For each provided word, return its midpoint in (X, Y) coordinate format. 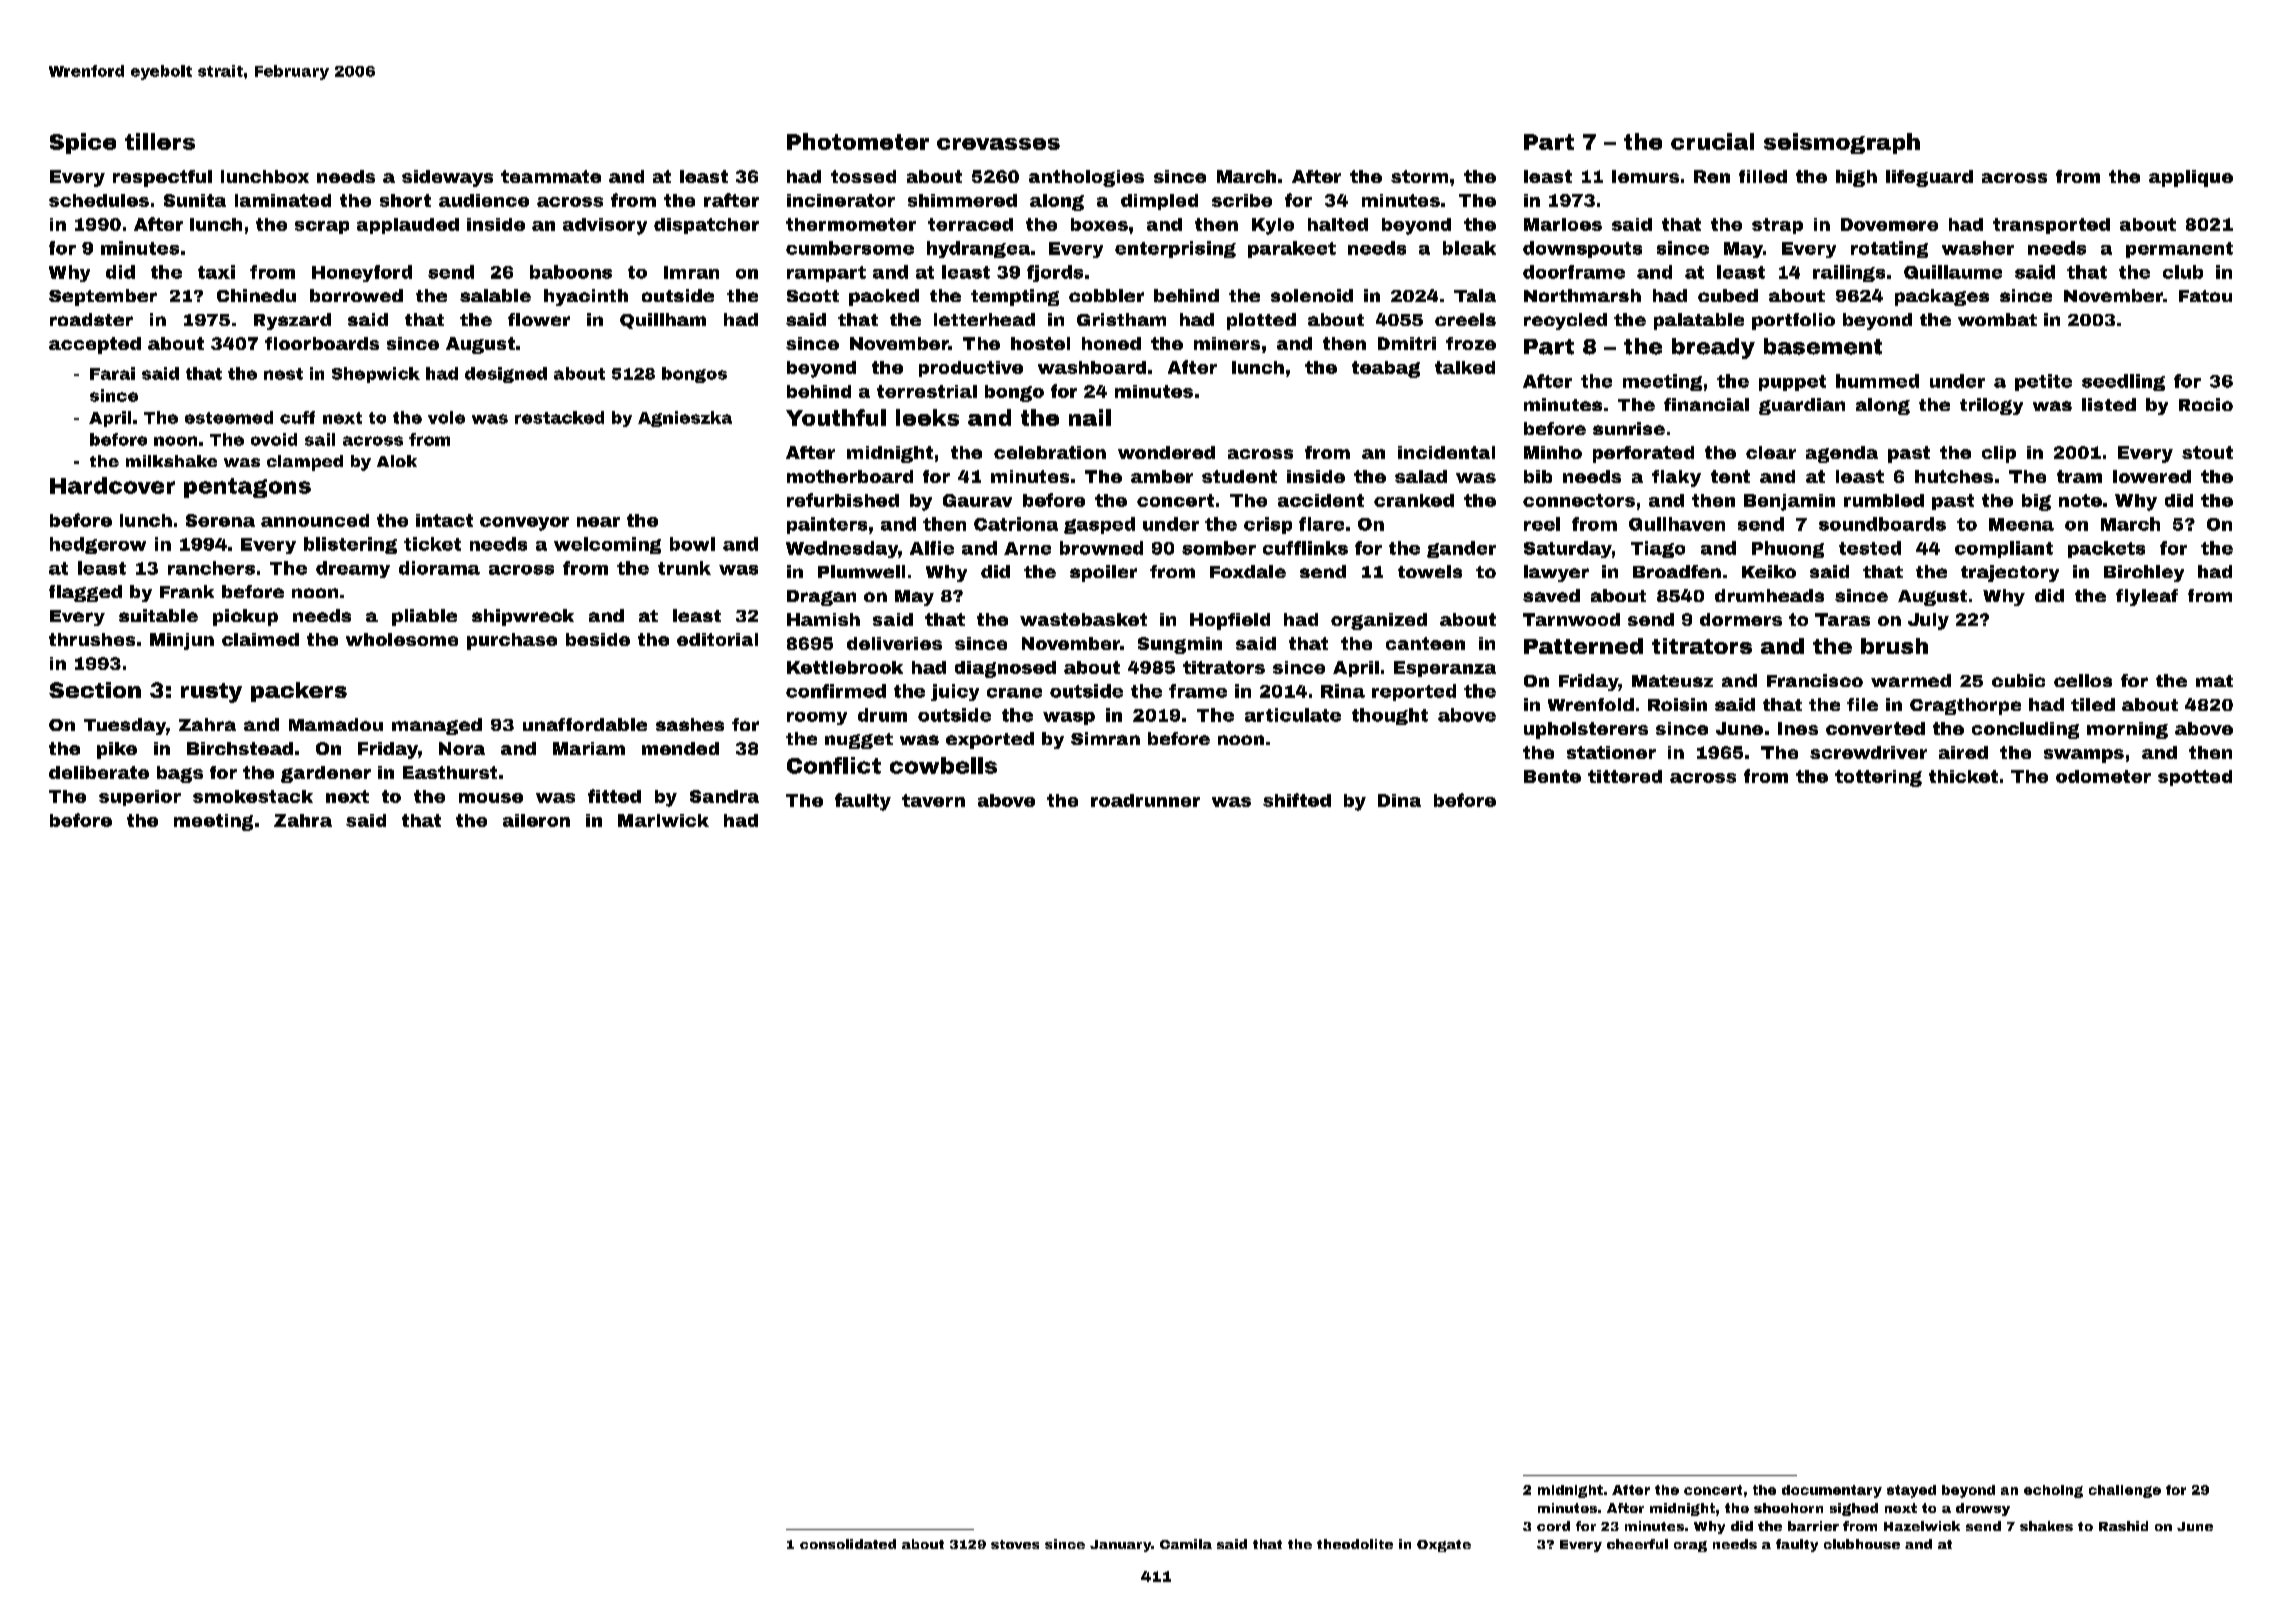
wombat (1997, 319)
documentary (1832, 1491)
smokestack (253, 796)
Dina (1399, 800)
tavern (933, 800)
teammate (551, 176)
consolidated (848, 1544)
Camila (1186, 1544)
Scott (813, 296)
